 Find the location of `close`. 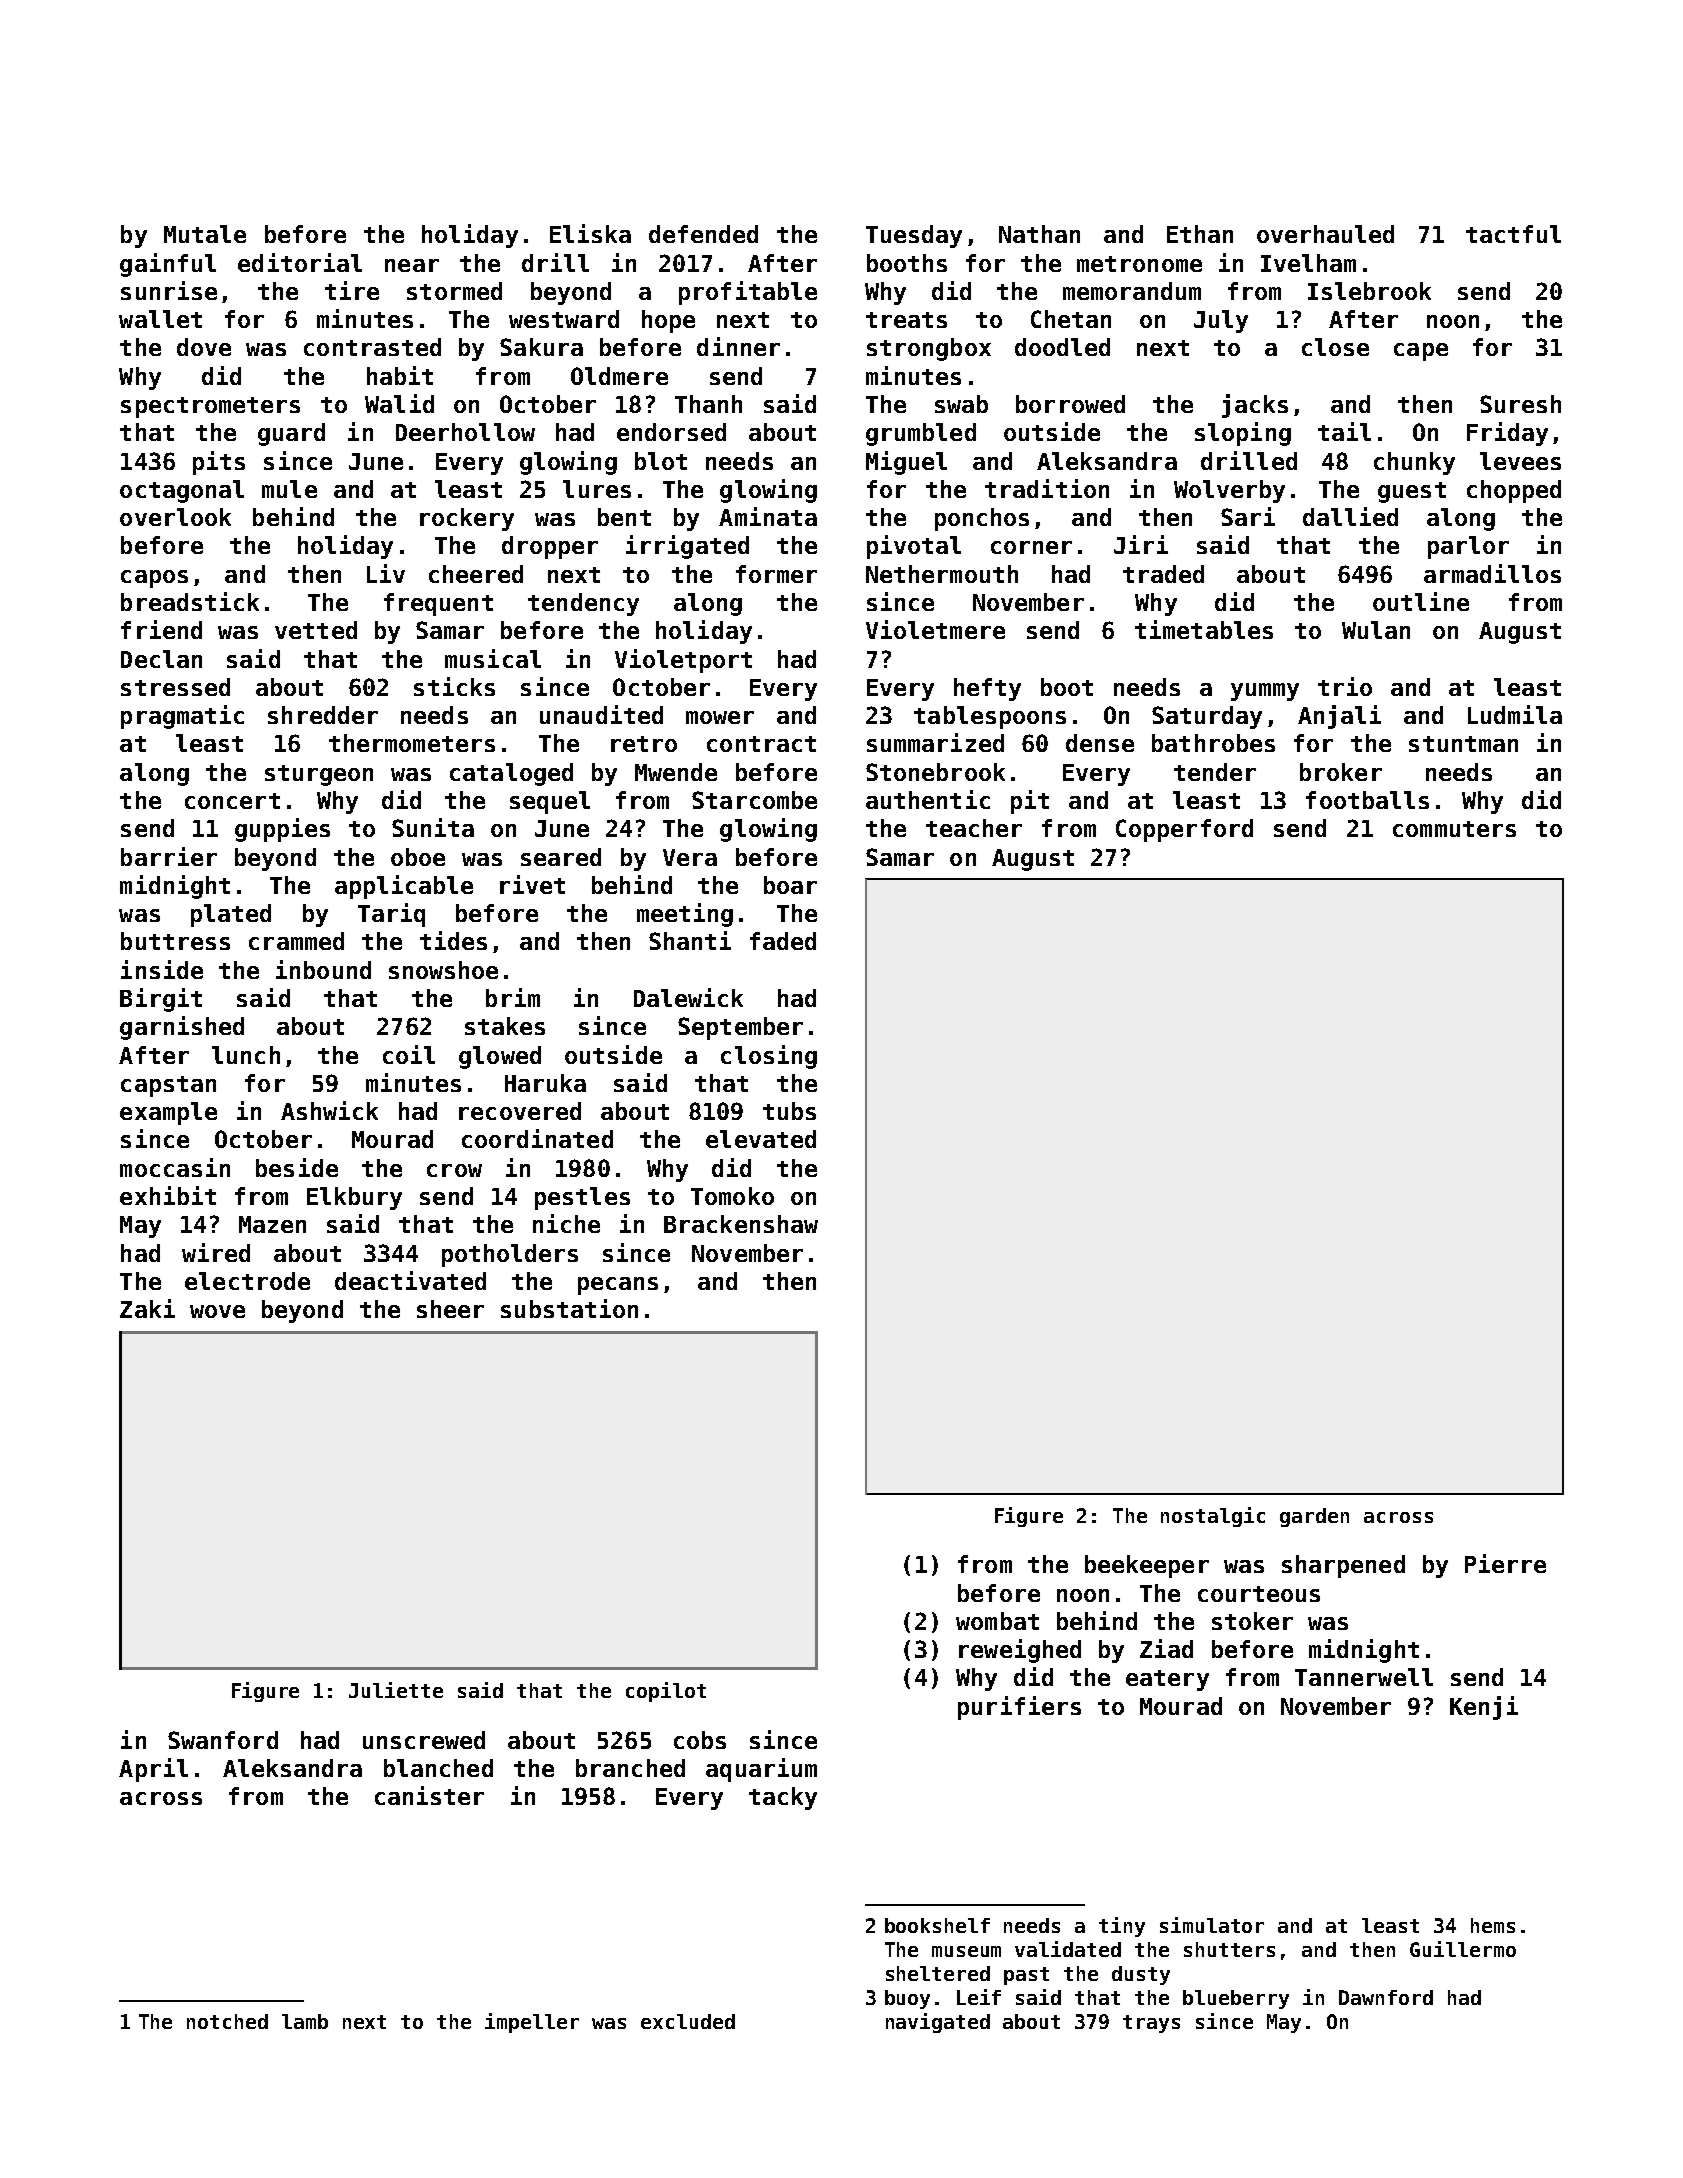

close is located at coordinates (1335, 347).
